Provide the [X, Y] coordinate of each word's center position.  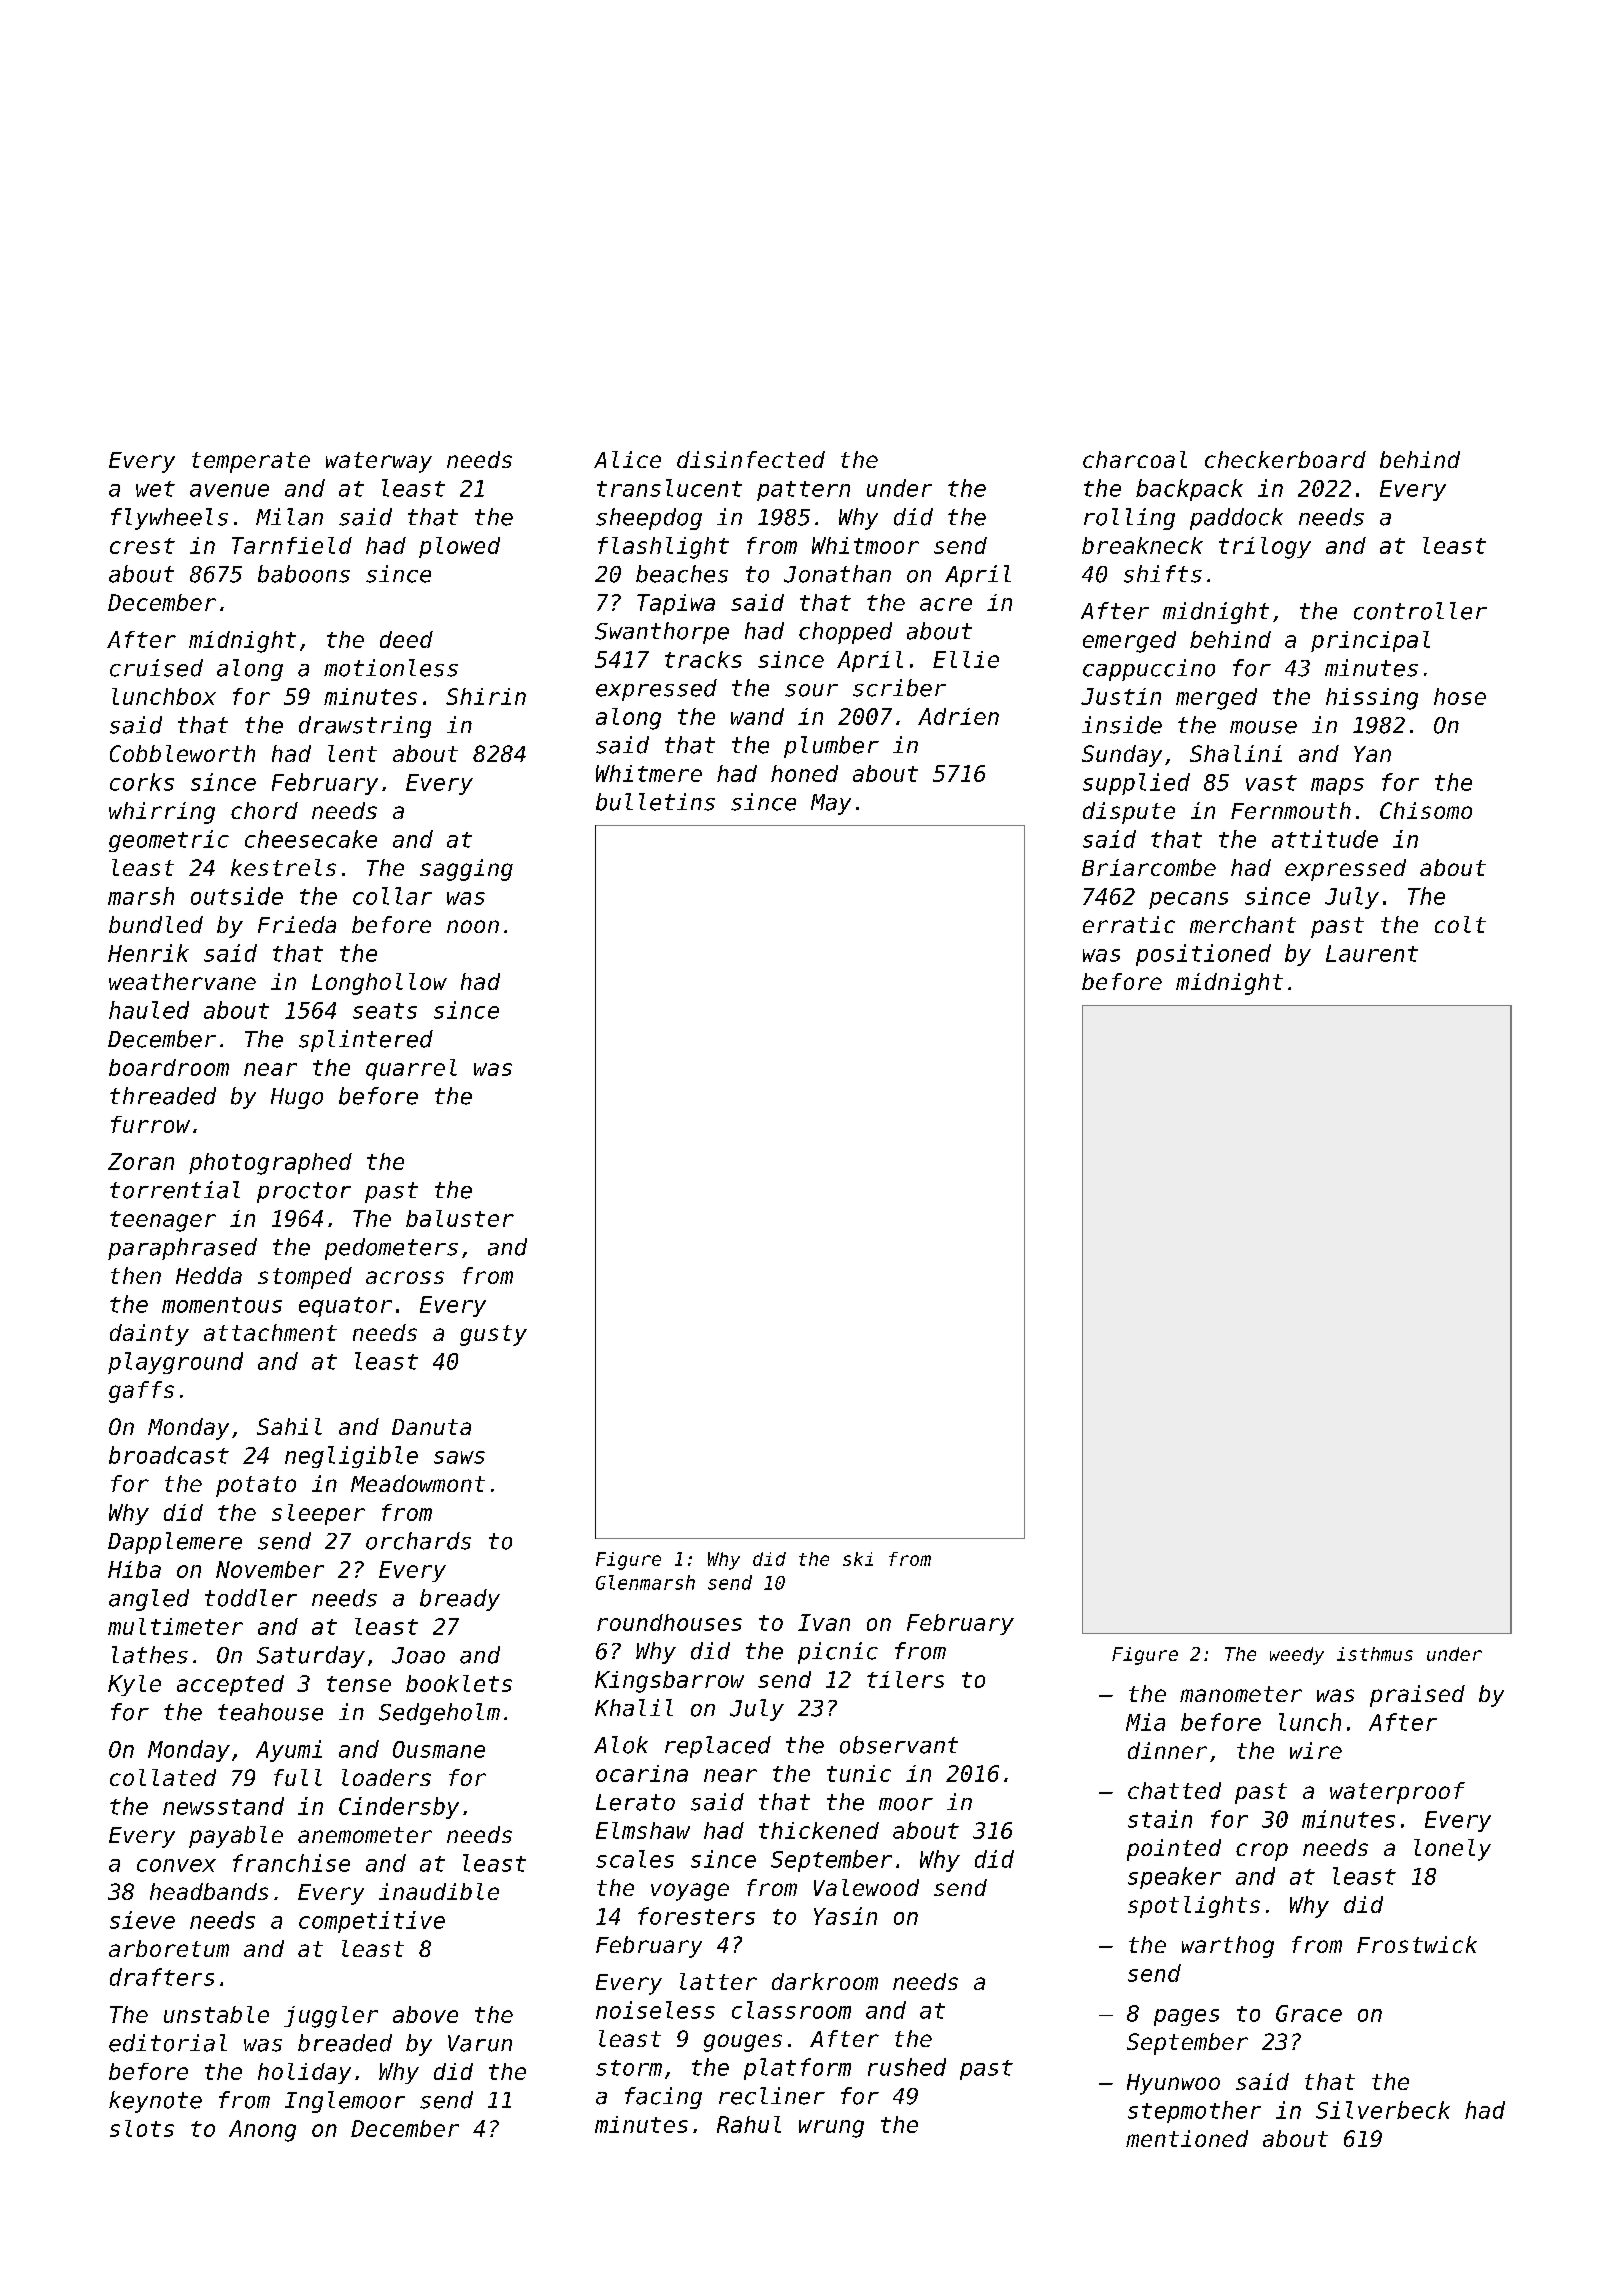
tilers [905, 1679]
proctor [304, 1192]
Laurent [1372, 953]
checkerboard [1285, 459]
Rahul [749, 2124]
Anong [262, 2131]
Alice [627, 459]
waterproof [1397, 1793]
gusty [493, 1335]
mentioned [1187, 2138]
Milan [289, 517]
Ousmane [439, 1749]
